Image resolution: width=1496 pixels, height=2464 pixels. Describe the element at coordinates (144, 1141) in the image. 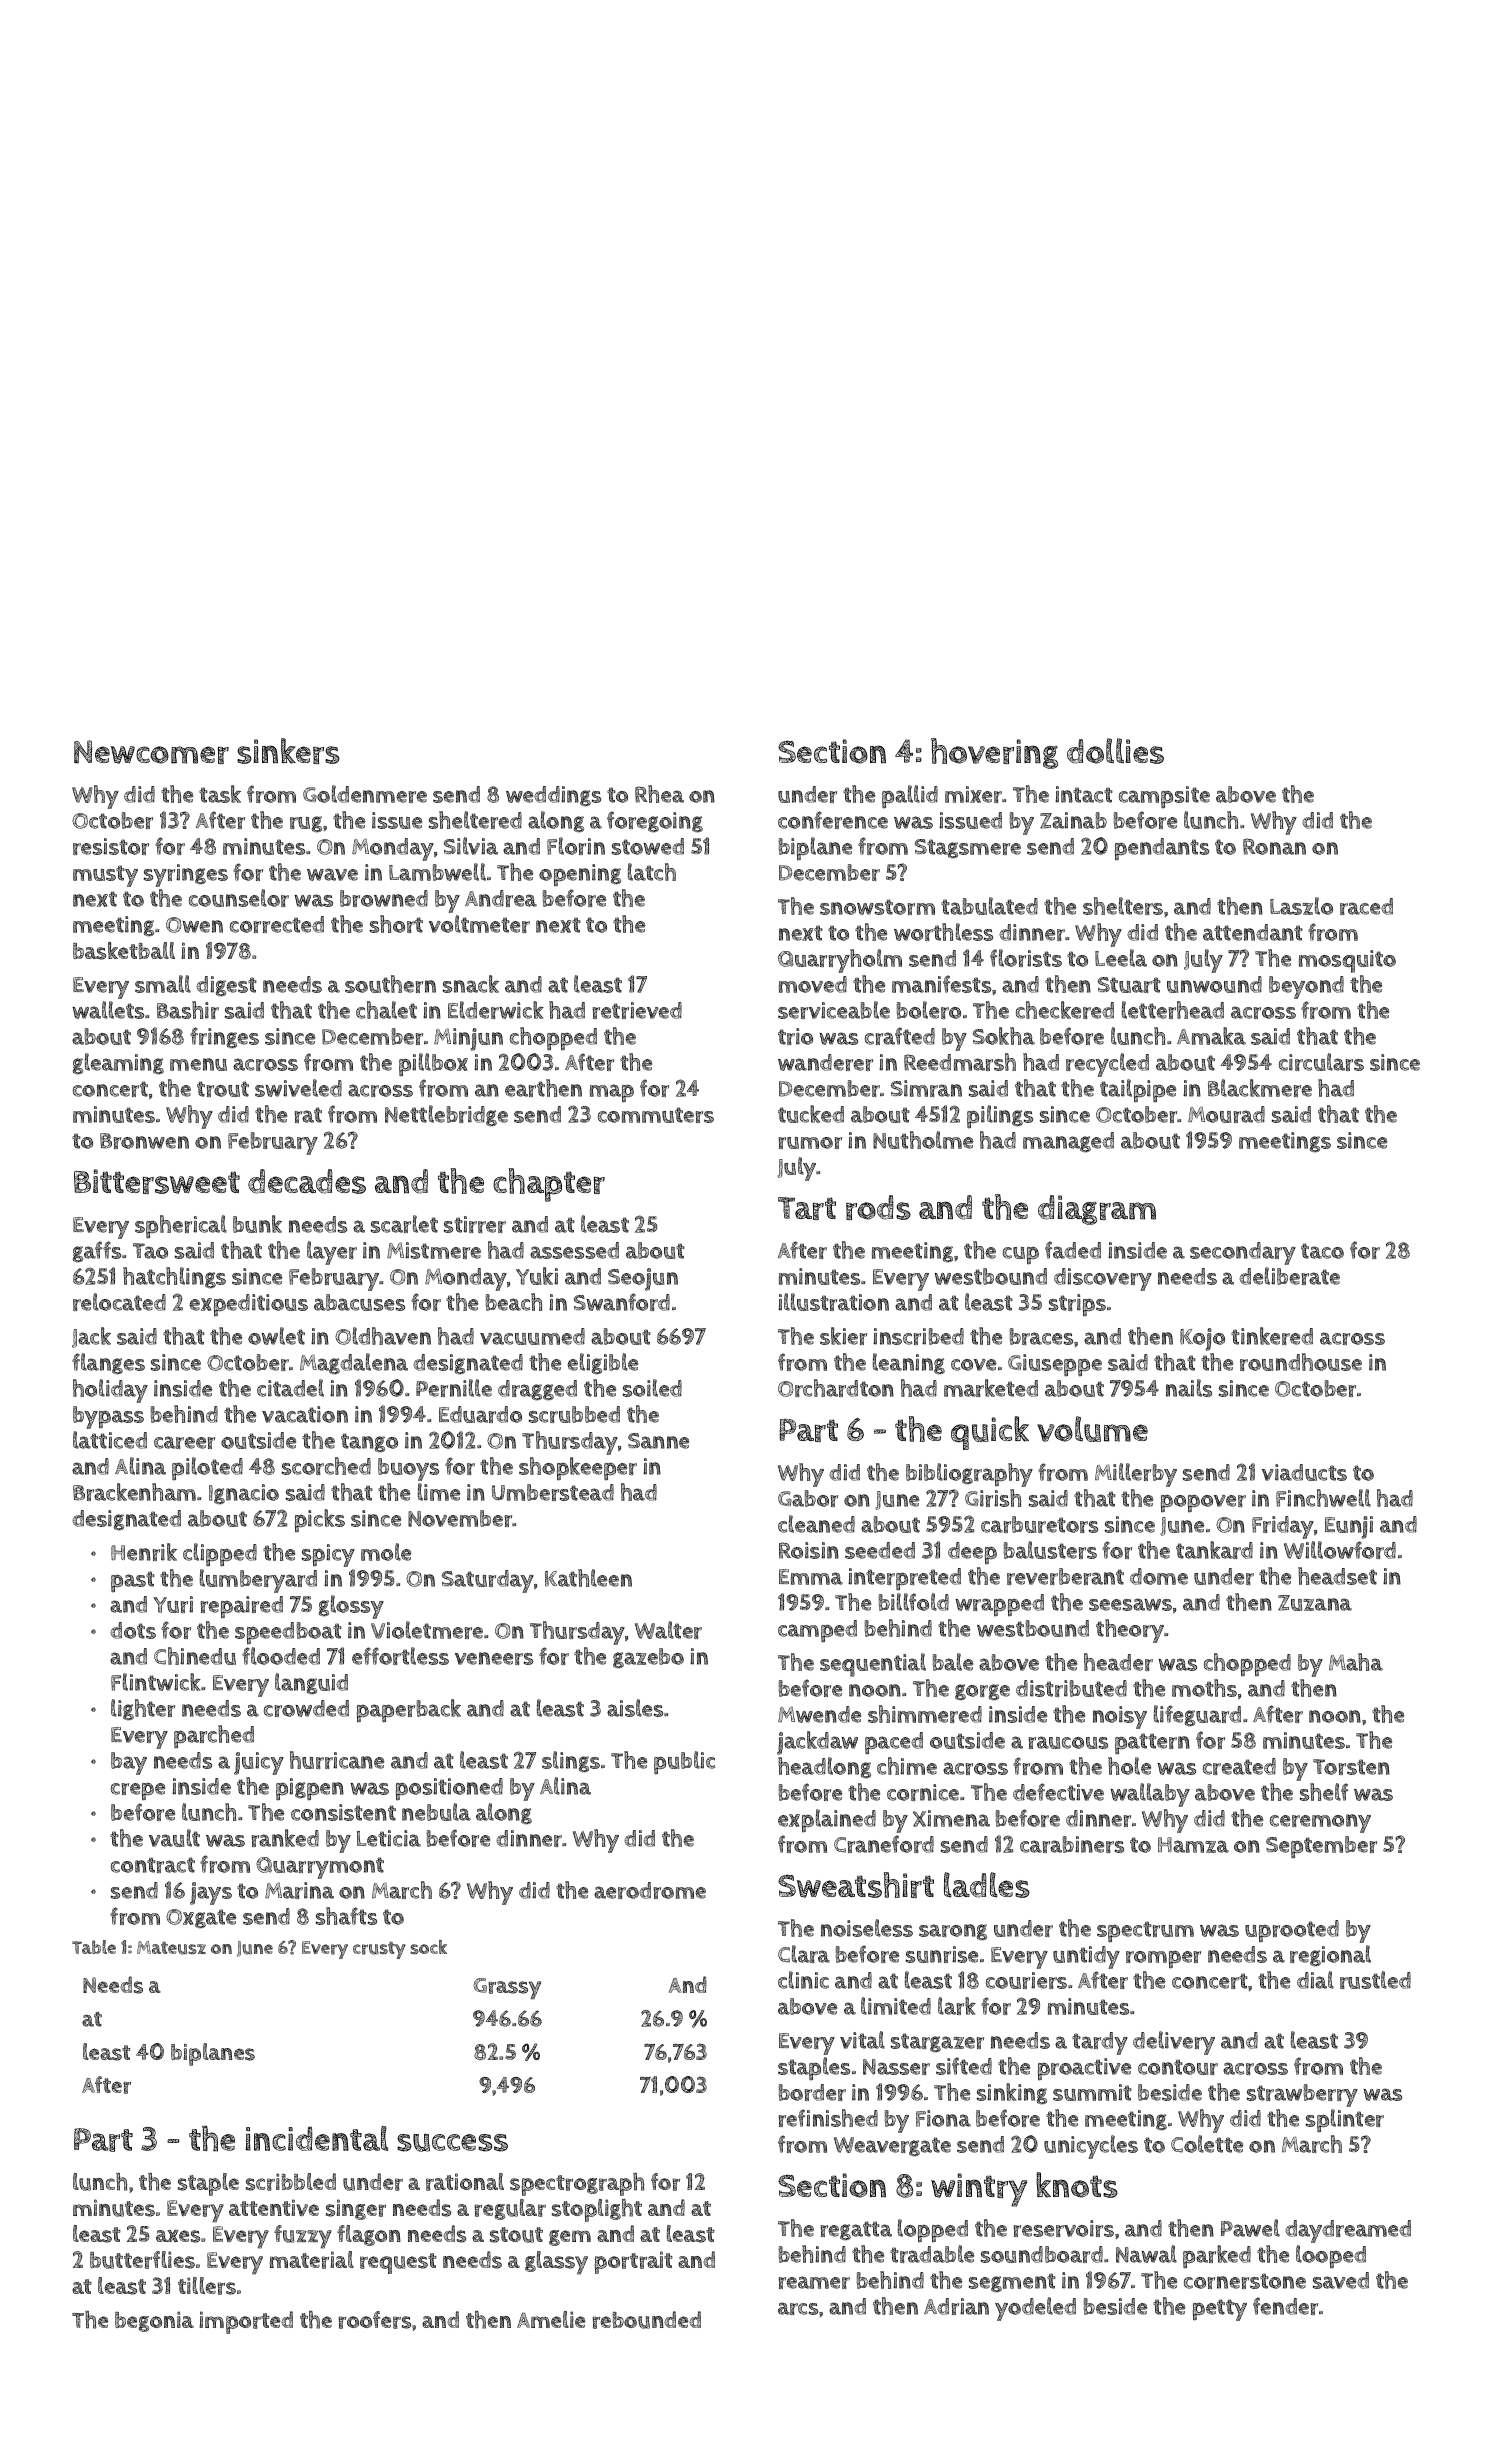

I see `Bronwen` at that location.
